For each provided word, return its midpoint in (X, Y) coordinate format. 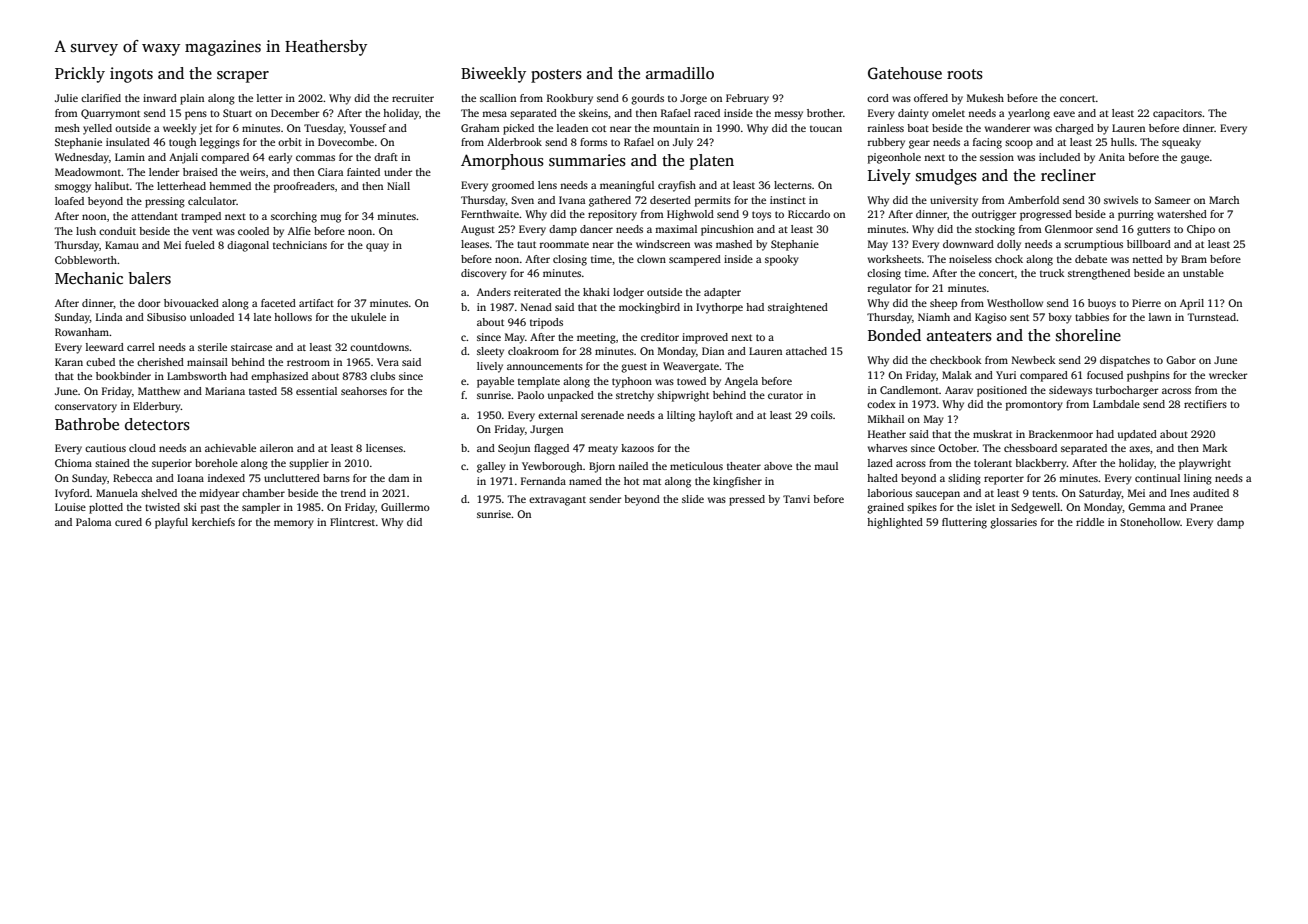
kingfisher (737, 482)
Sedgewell (1035, 508)
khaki (596, 292)
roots (965, 74)
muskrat (992, 434)
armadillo (680, 73)
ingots (131, 75)
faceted (278, 303)
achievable (230, 448)
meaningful (627, 186)
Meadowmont (88, 172)
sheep (943, 304)
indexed (226, 478)
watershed (1182, 214)
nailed (633, 466)
